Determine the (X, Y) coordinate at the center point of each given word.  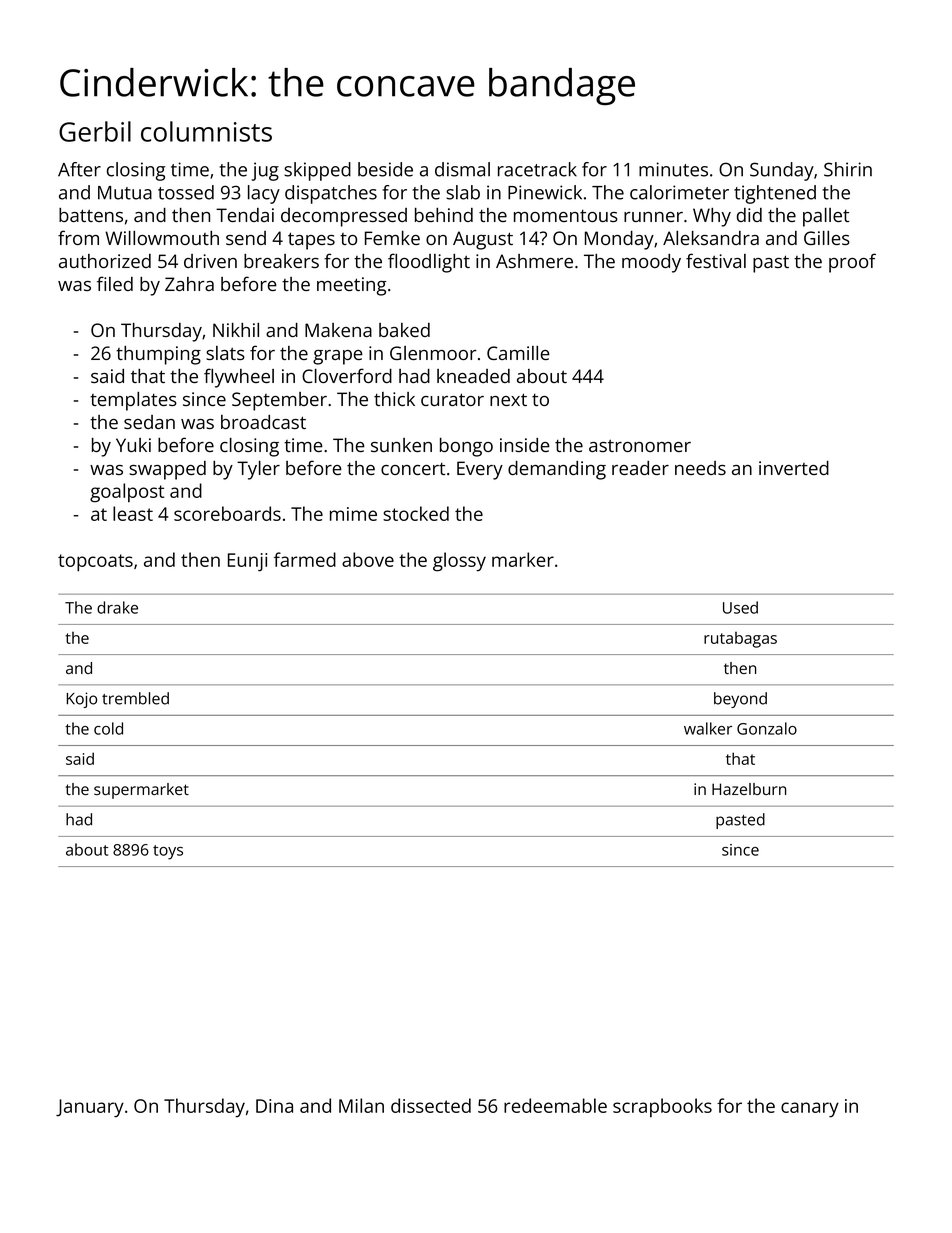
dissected (431, 1105)
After (79, 169)
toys (168, 852)
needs (700, 468)
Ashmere (534, 261)
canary (810, 1110)
